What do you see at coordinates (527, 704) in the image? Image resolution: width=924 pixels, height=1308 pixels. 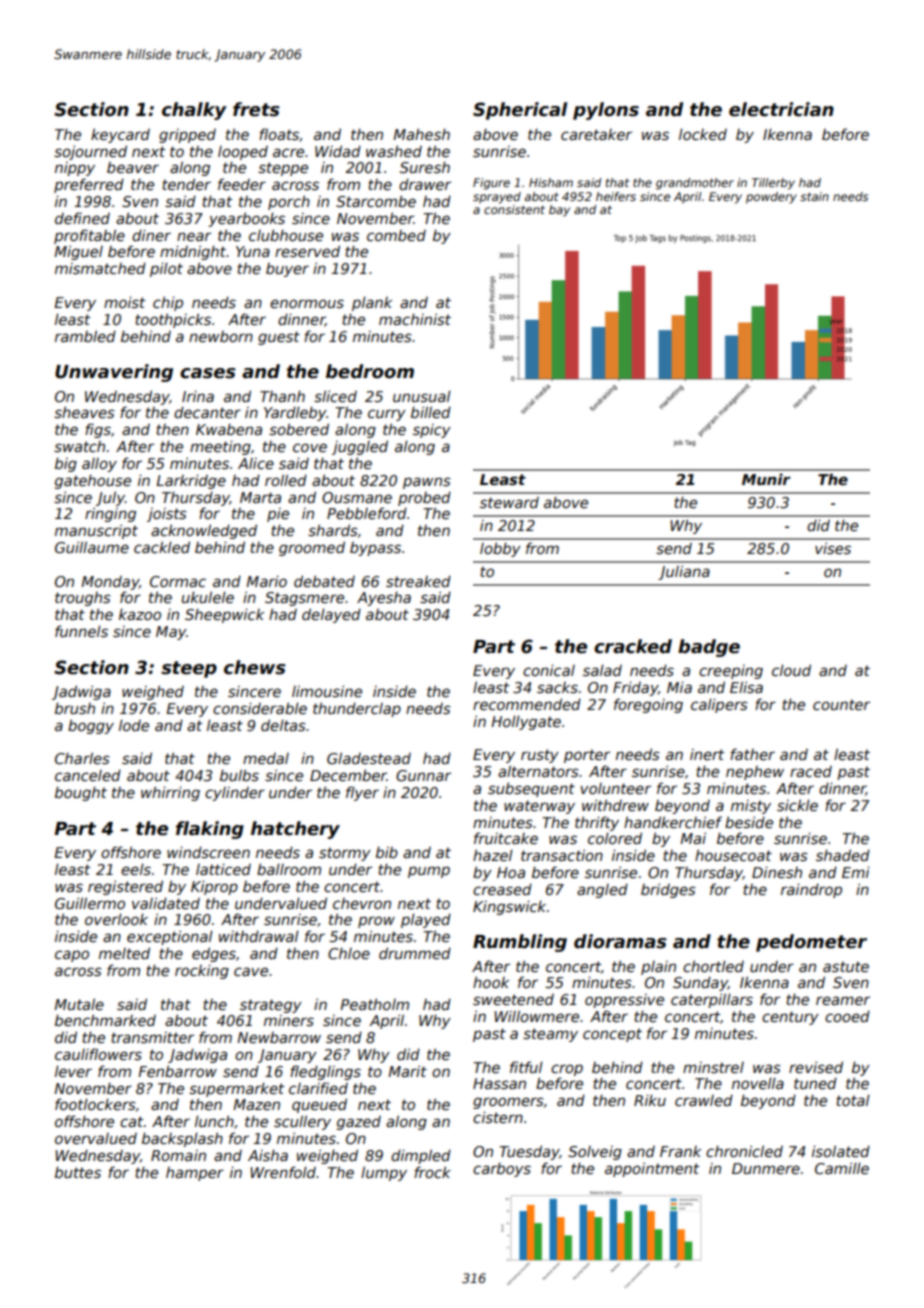 I see `recommended` at bounding box center [527, 704].
